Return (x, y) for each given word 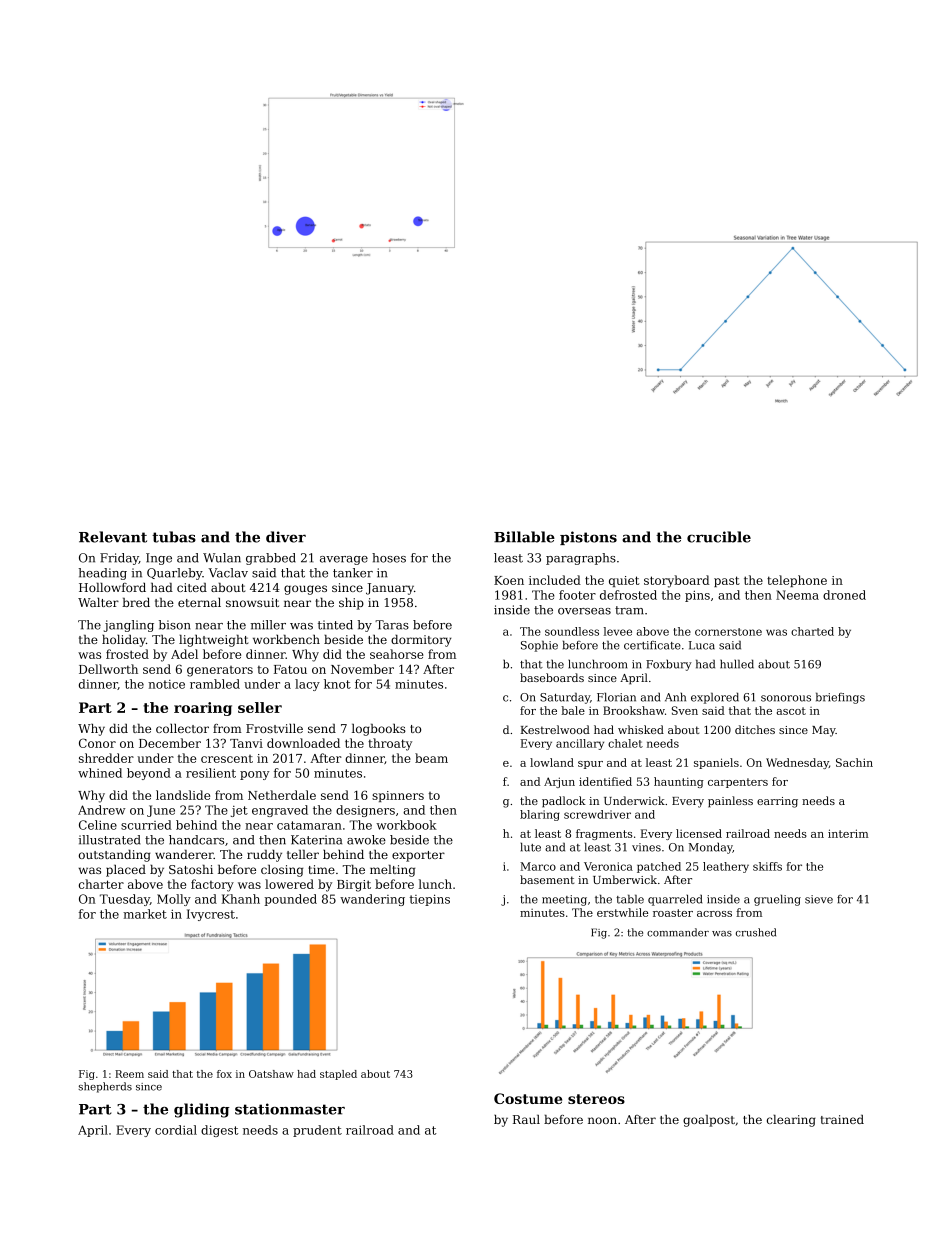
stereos (596, 1099)
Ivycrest (211, 915)
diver (286, 537)
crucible (719, 537)
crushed (756, 932)
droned (844, 595)
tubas (174, 537)
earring (777, 802)
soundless (572, 631)
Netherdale (282, 795)
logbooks (379, 730)
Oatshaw (271, 1074)
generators (220, 671)
